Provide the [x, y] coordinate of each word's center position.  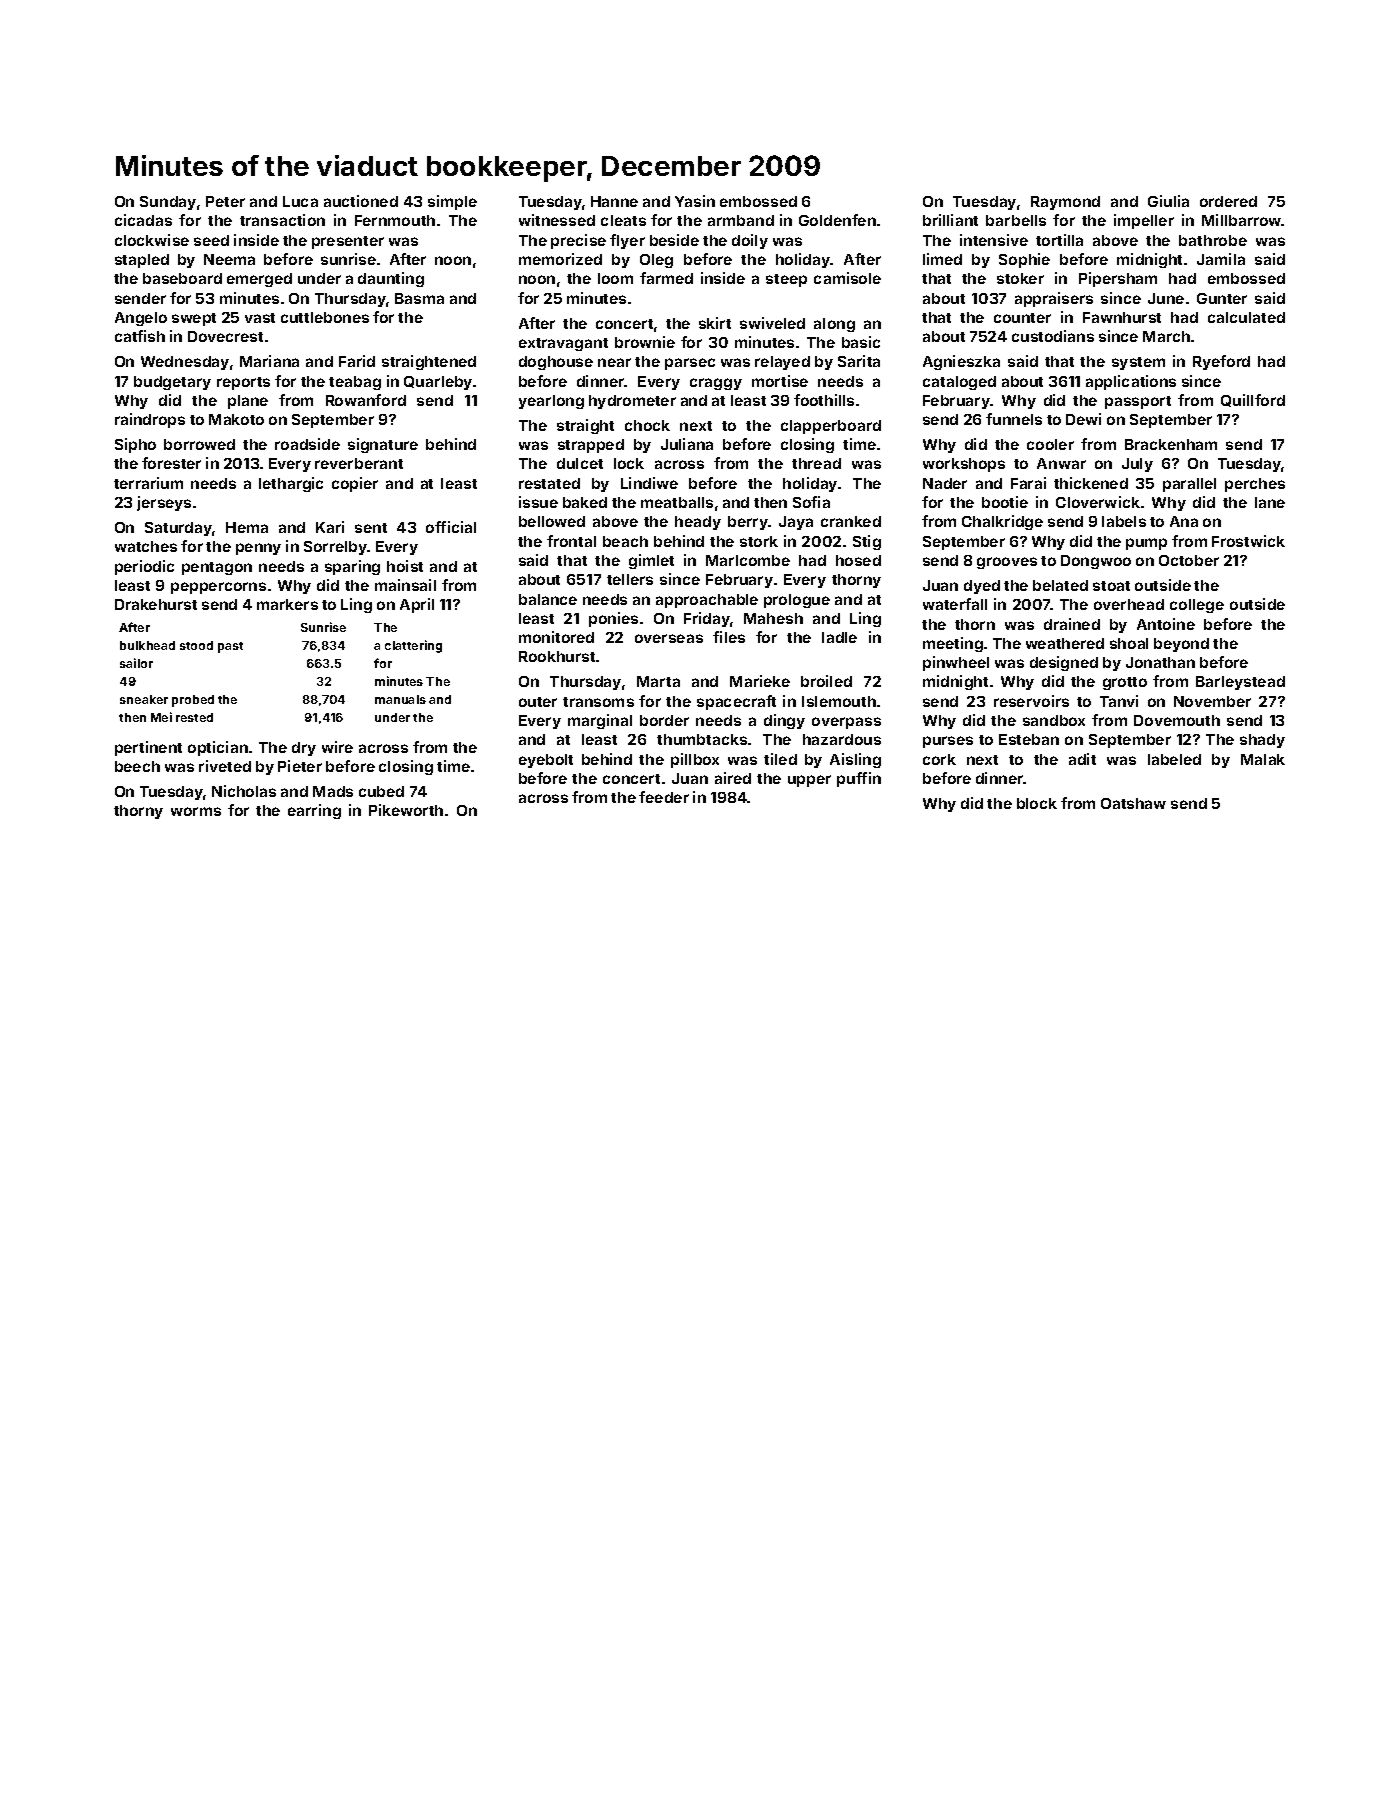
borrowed [199, 444]
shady [1262, 741]
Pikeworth [406, 810]
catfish [140, 336]
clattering [413, 646]
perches [1255, 485]
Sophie [1024, 260]
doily [750, 241]
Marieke [760, 681]
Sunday [168, 203]
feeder [664, 797]
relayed [782, 363]
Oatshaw [1133, 803]
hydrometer [632, 402]
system [1138, 363]
